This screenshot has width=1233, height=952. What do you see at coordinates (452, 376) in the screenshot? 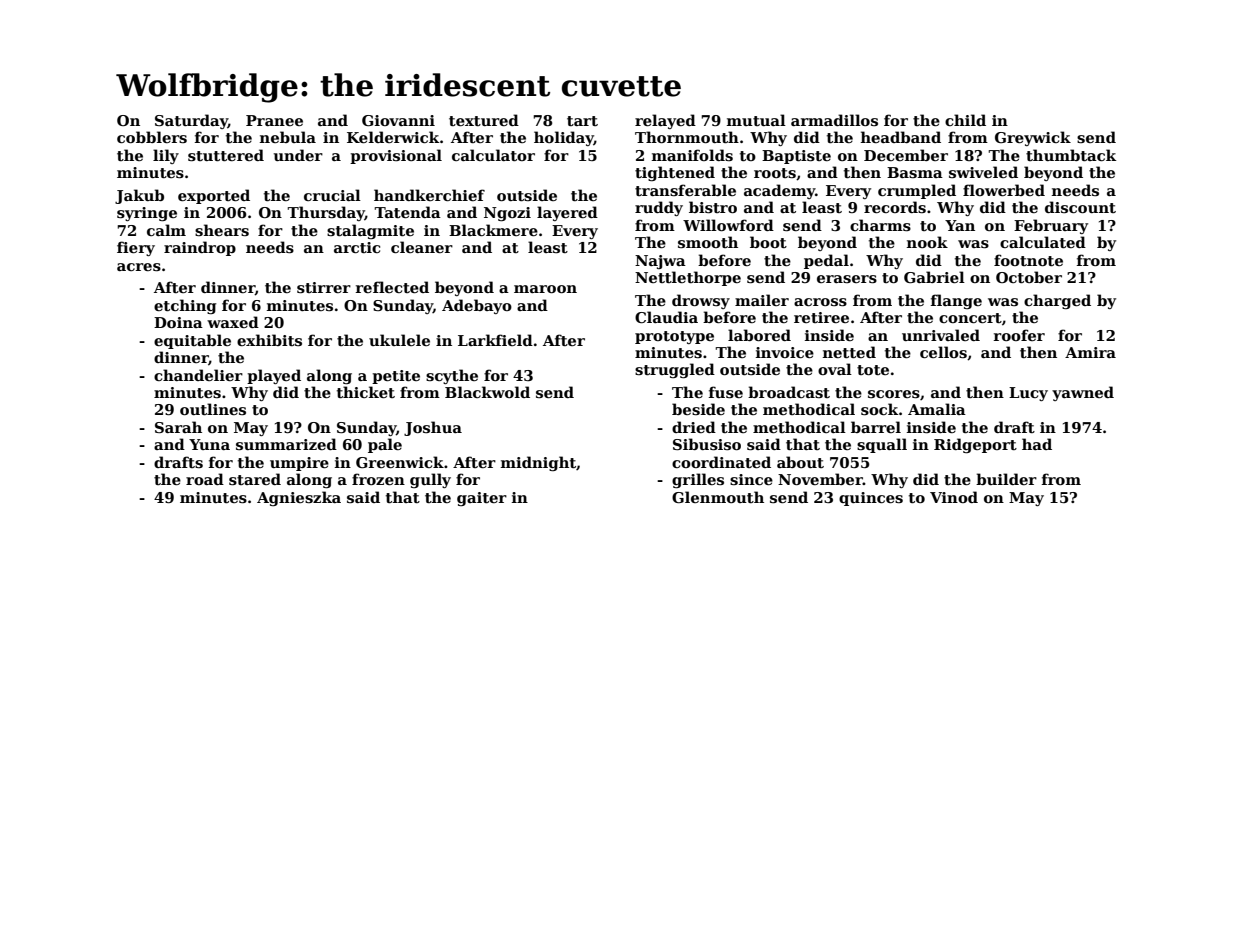
I see `scythe` at bounding box center [452, 376].
